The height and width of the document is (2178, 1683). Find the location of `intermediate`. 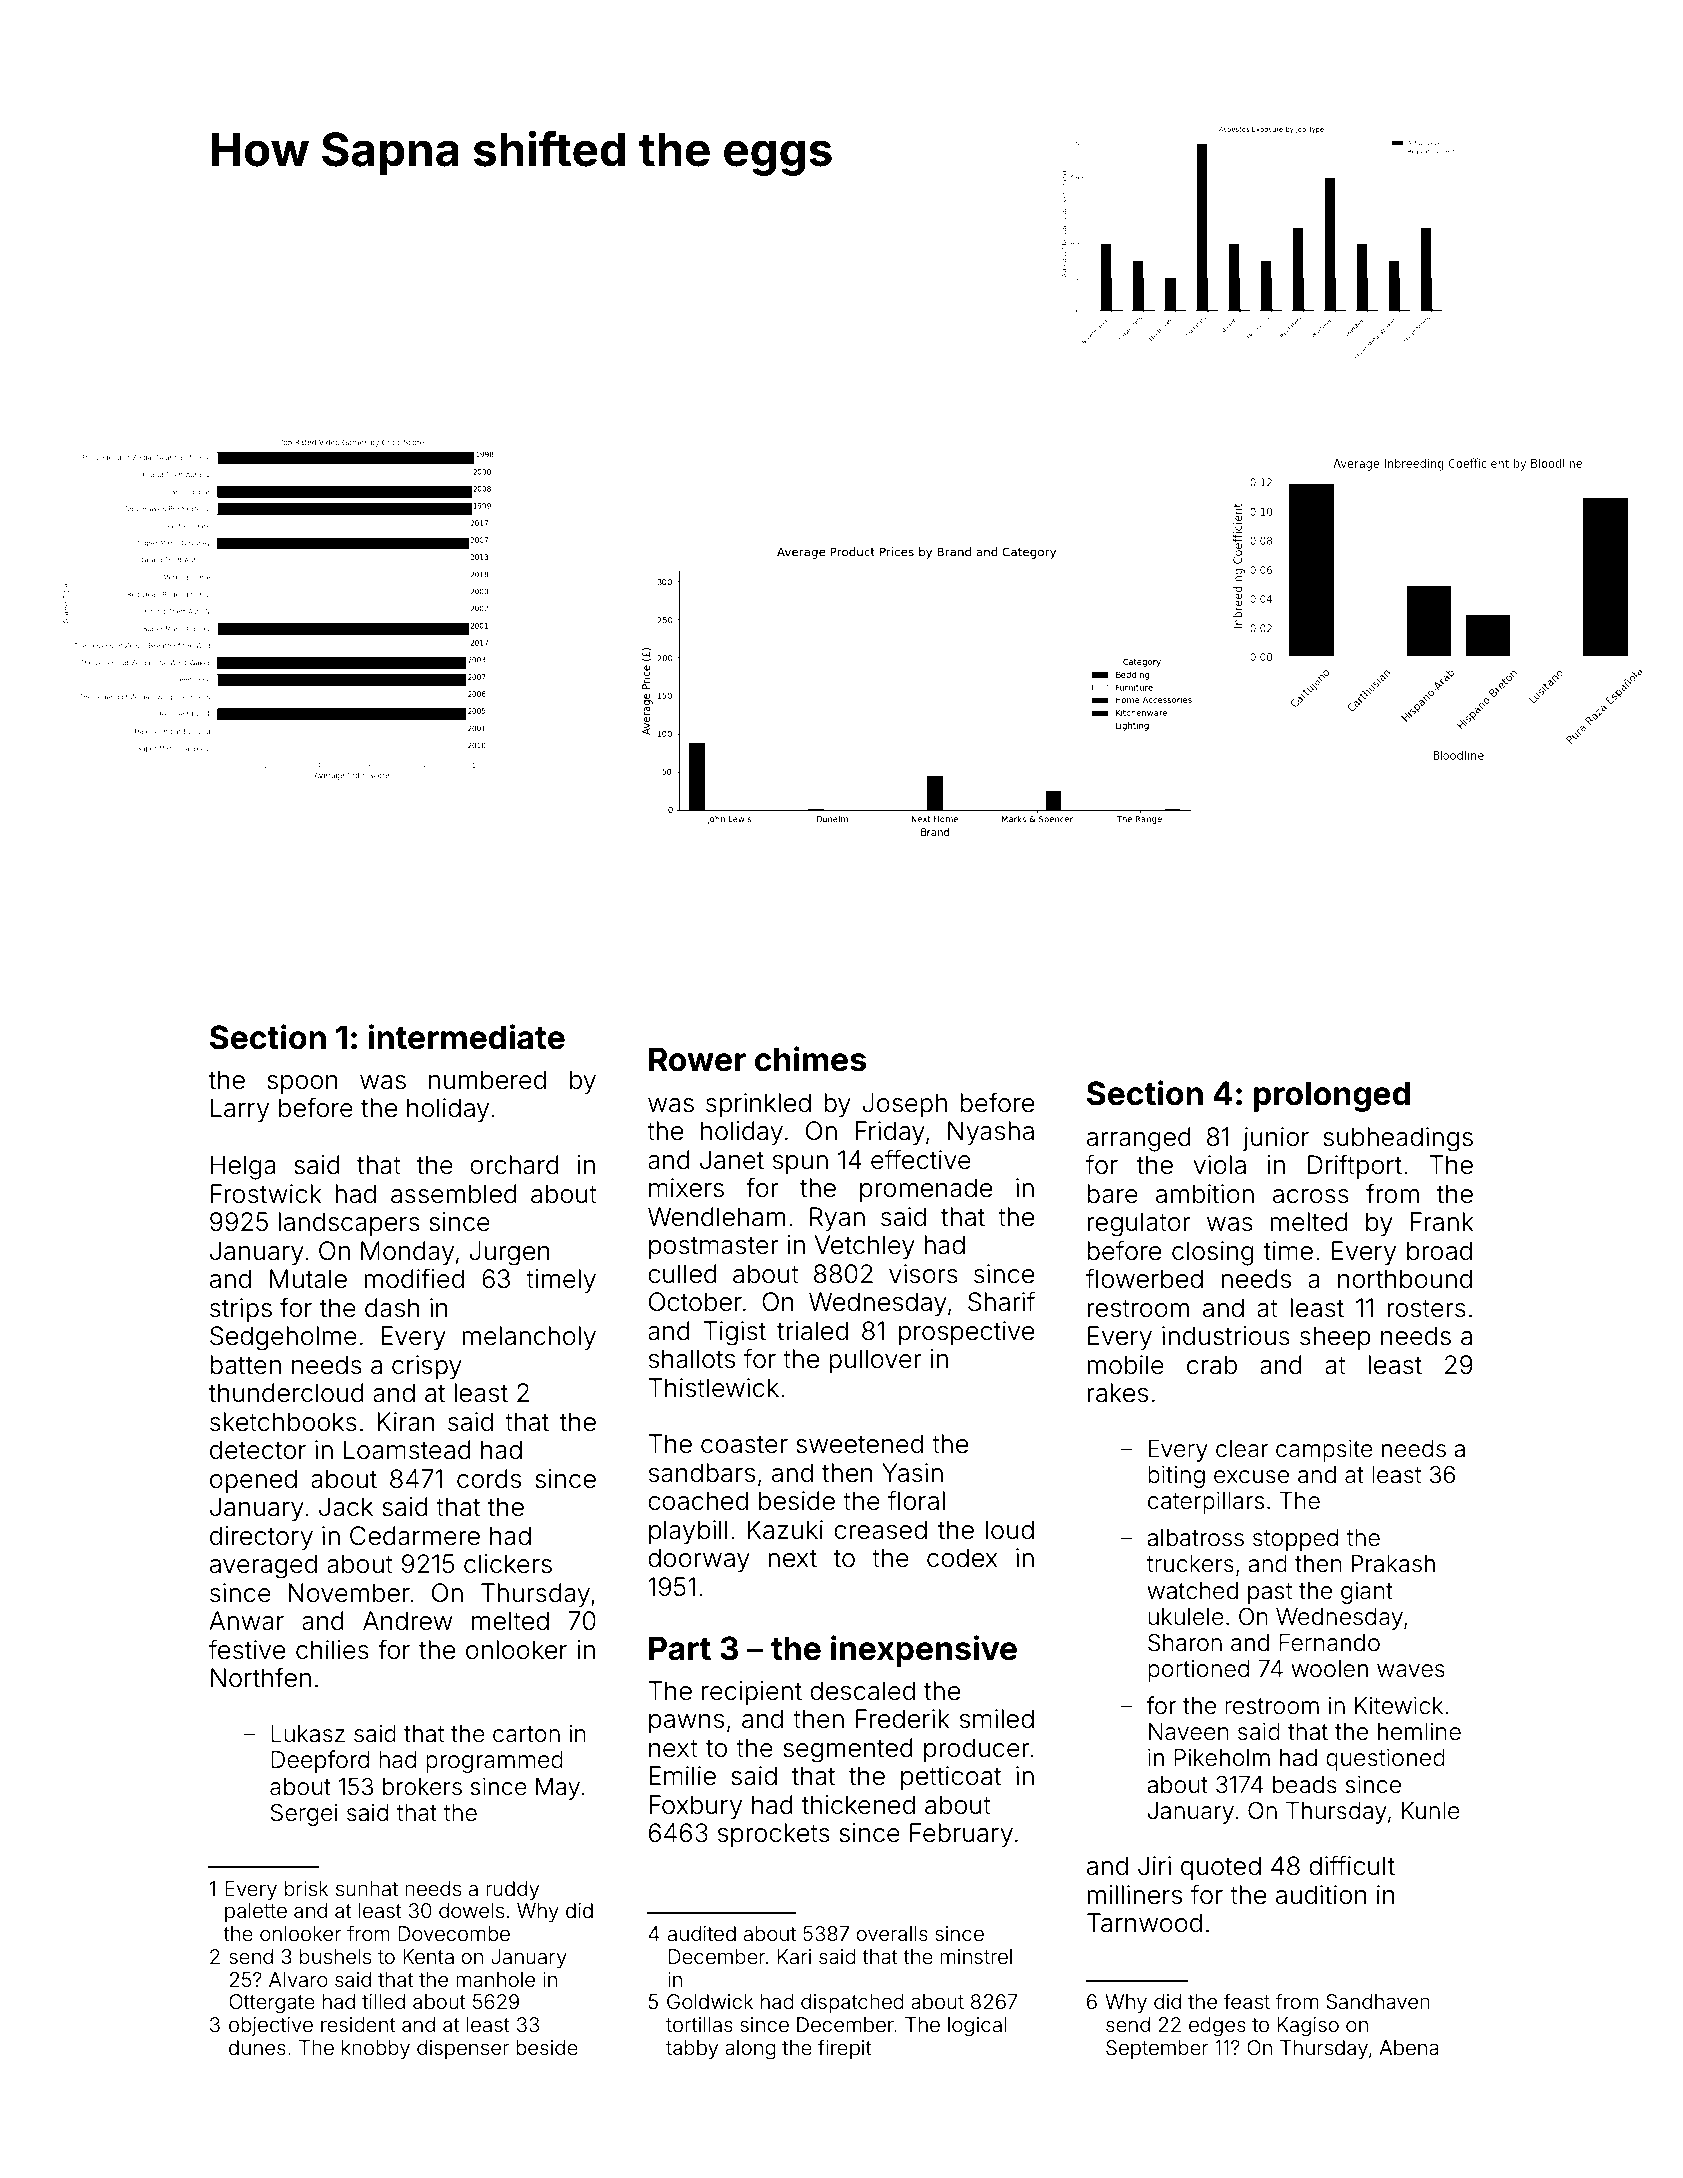

intermediate is located at coordinates (466, 1037).
